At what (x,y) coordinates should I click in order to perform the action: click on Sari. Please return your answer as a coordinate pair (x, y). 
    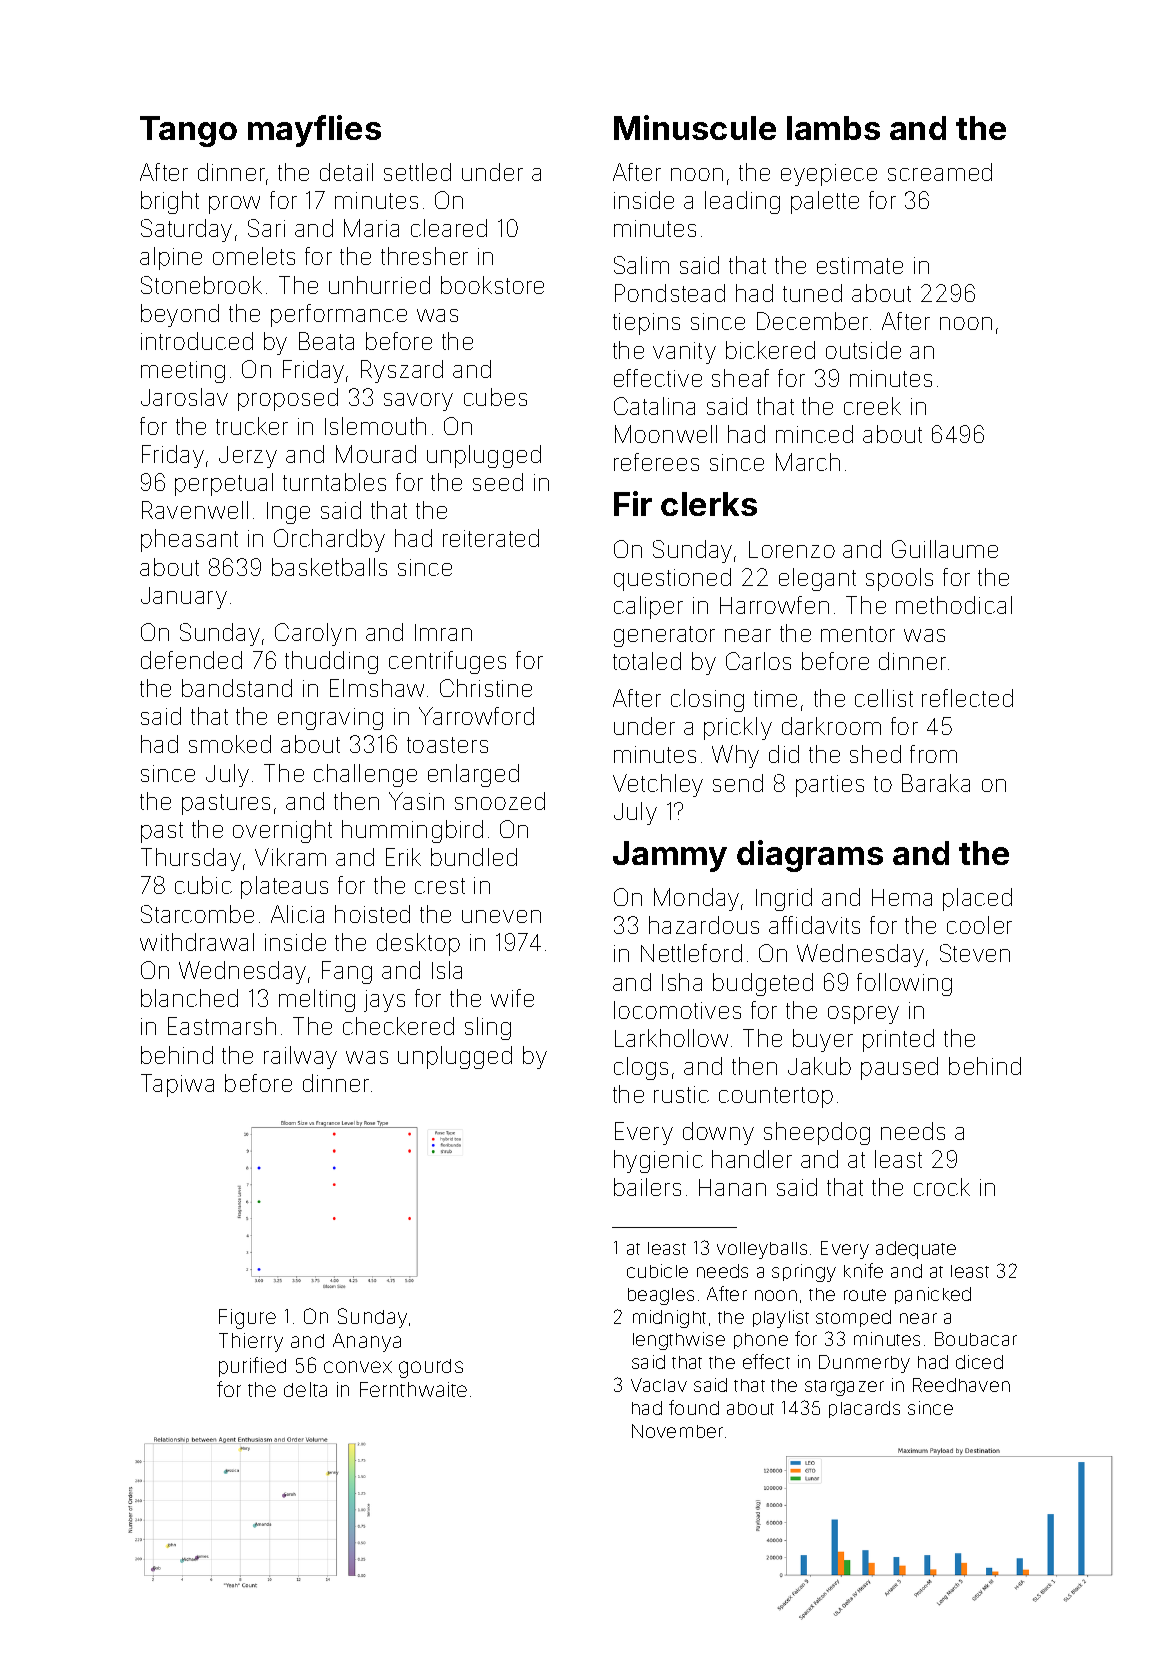
    Looking at the image, I should click on (266, 228).
